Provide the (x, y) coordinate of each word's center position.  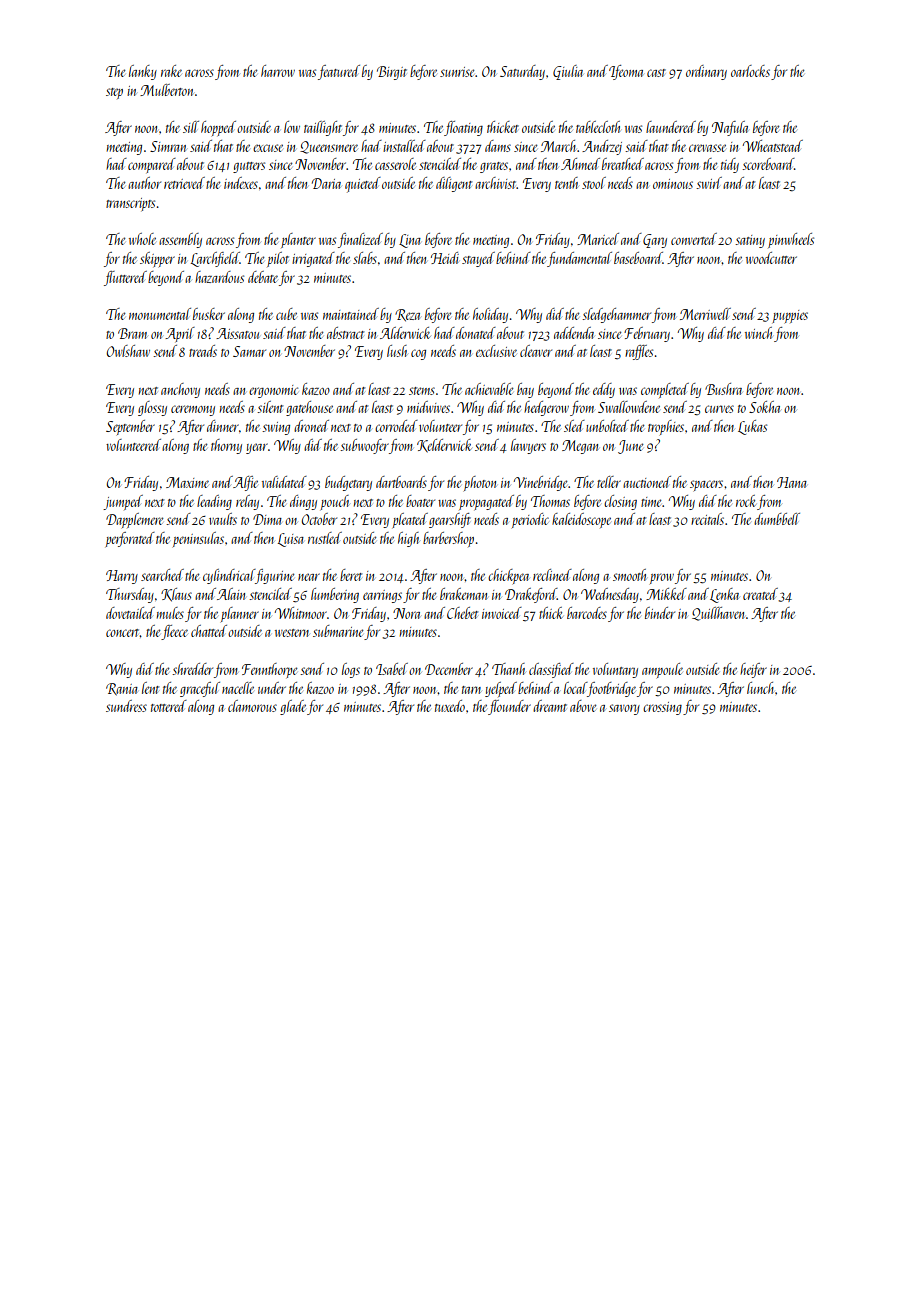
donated (476, 333)
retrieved (184, 183)
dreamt (550, 706)
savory (624, 709)
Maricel (598, 239)
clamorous (252, 706)
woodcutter (771, 258)
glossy (152, 408)
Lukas (752, 427)
